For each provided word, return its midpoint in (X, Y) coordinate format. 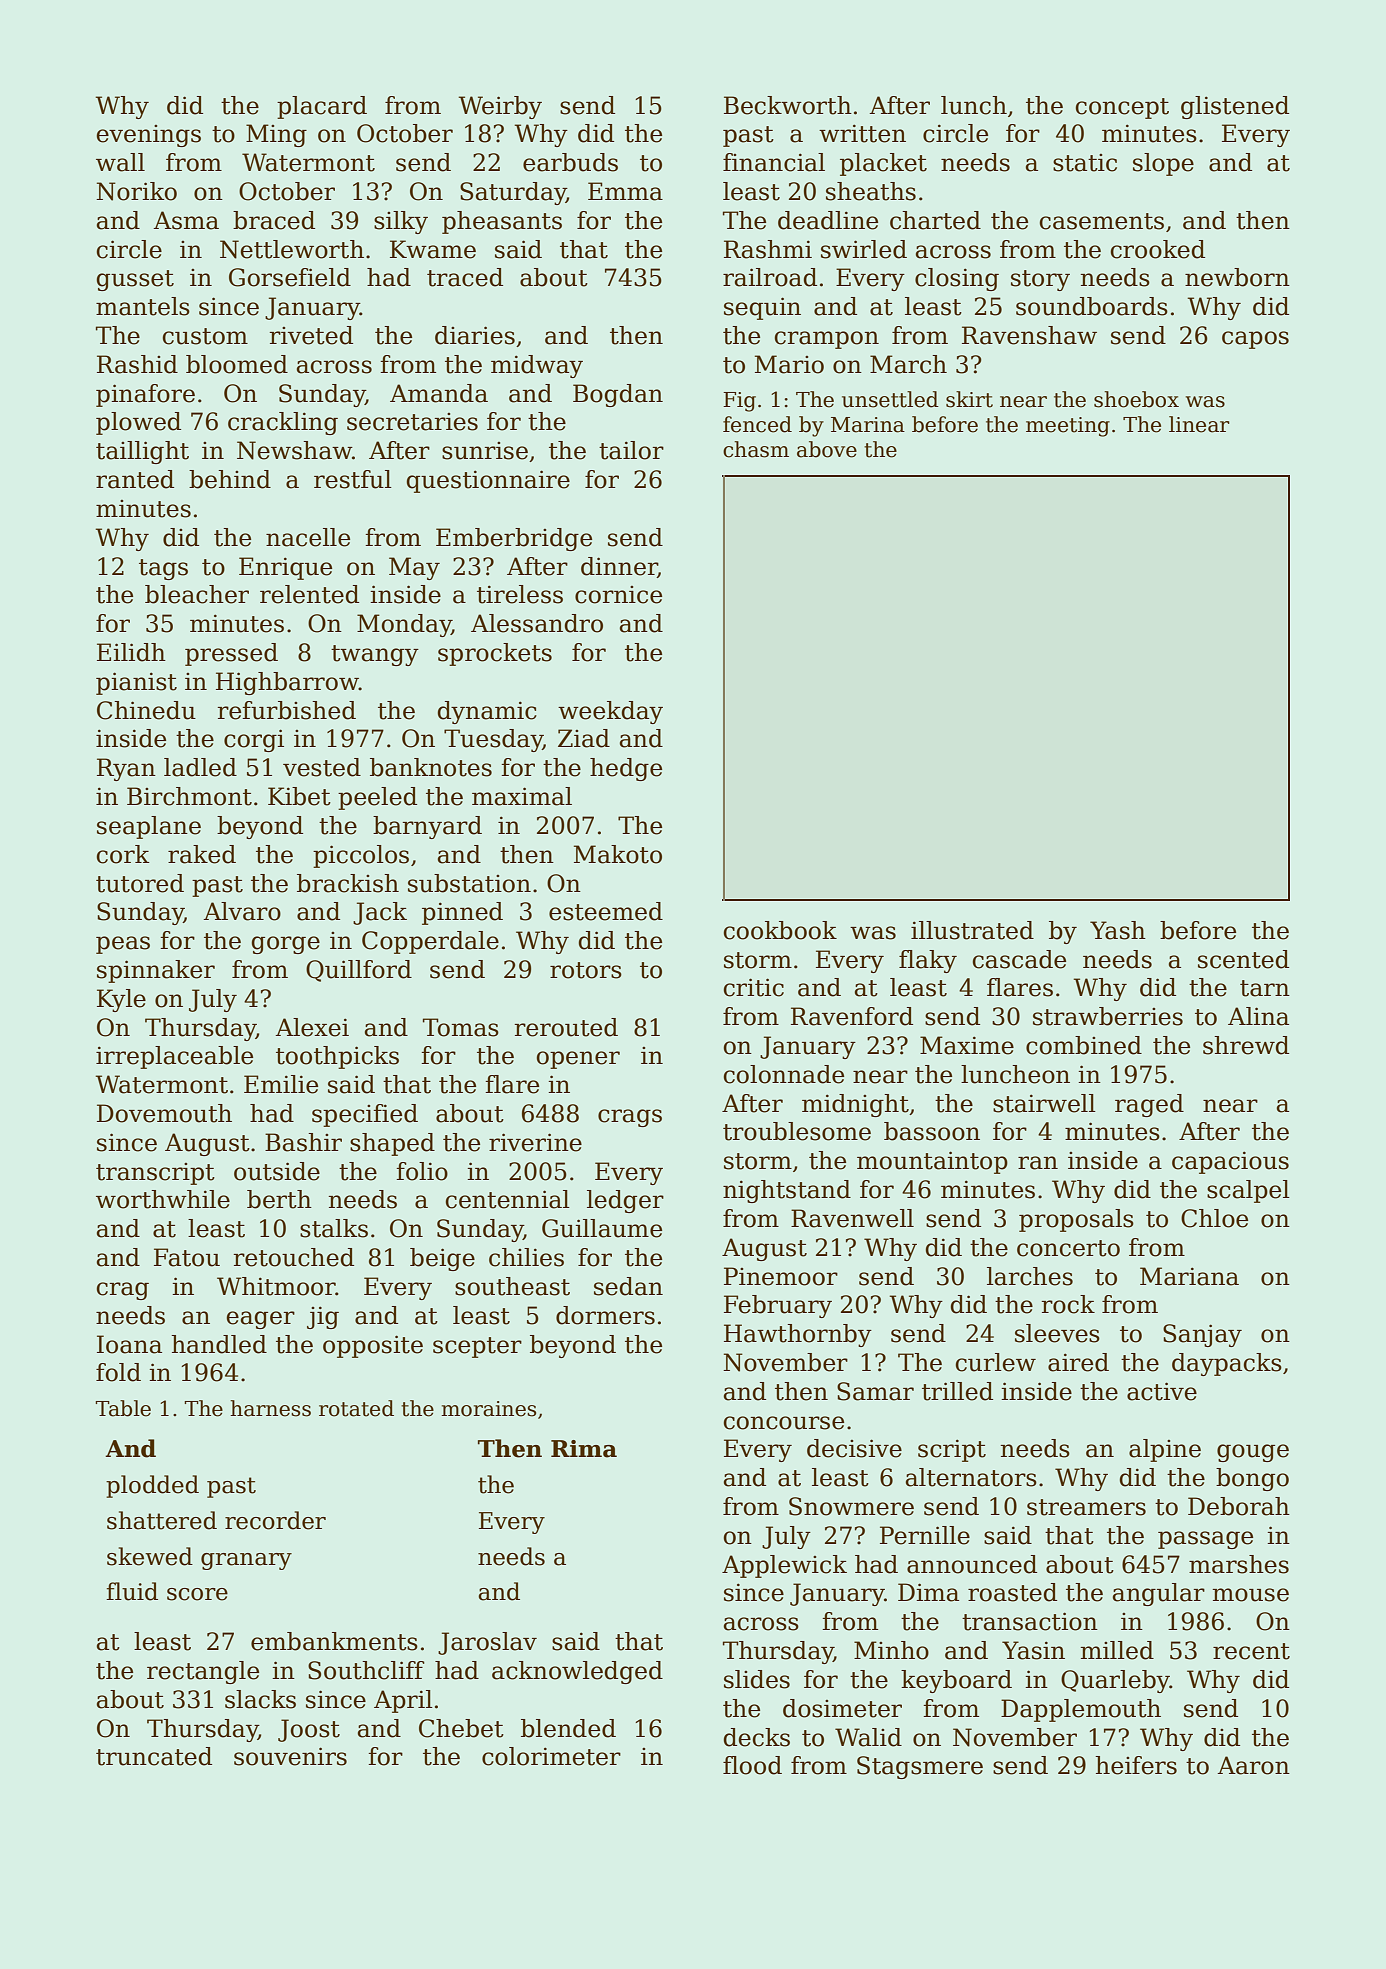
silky (401, 222)
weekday (610, 712)
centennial (507, 1199)
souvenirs (290, 1756)
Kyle (121, 1000)
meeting (1068, 427)
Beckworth (788, 105)
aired (1078, 1362)
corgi (254, 740)
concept (1122, 108)
